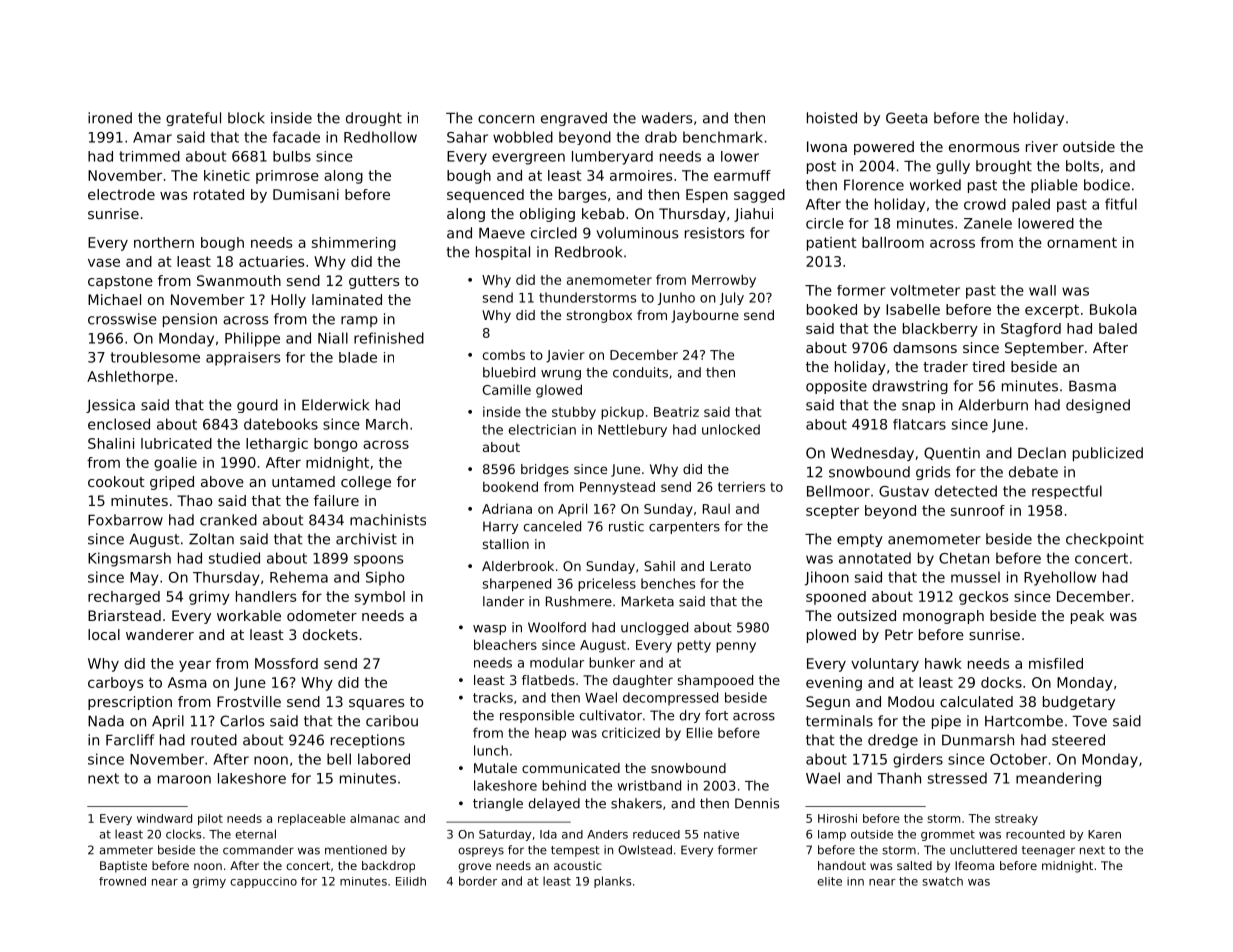 The image size is (1233, 952). What do you see at coordinates (705, 316) in the image?
I see `Jaybourne` at bounding box center [705, 316].
